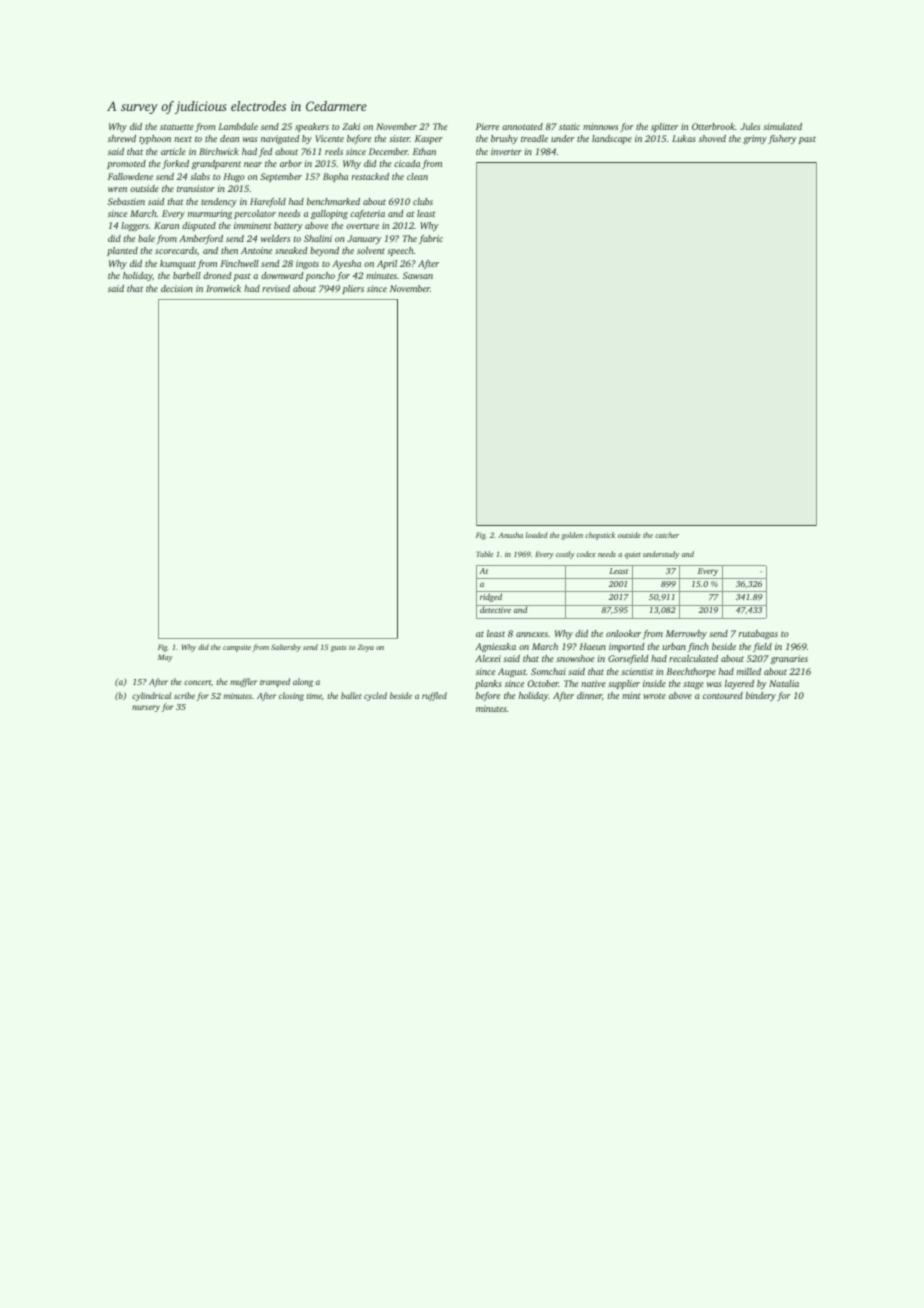  What do you see at coordinates (758, 634) in the screenshot?
I see `rutabagas` at bounding box center [758, 634].
